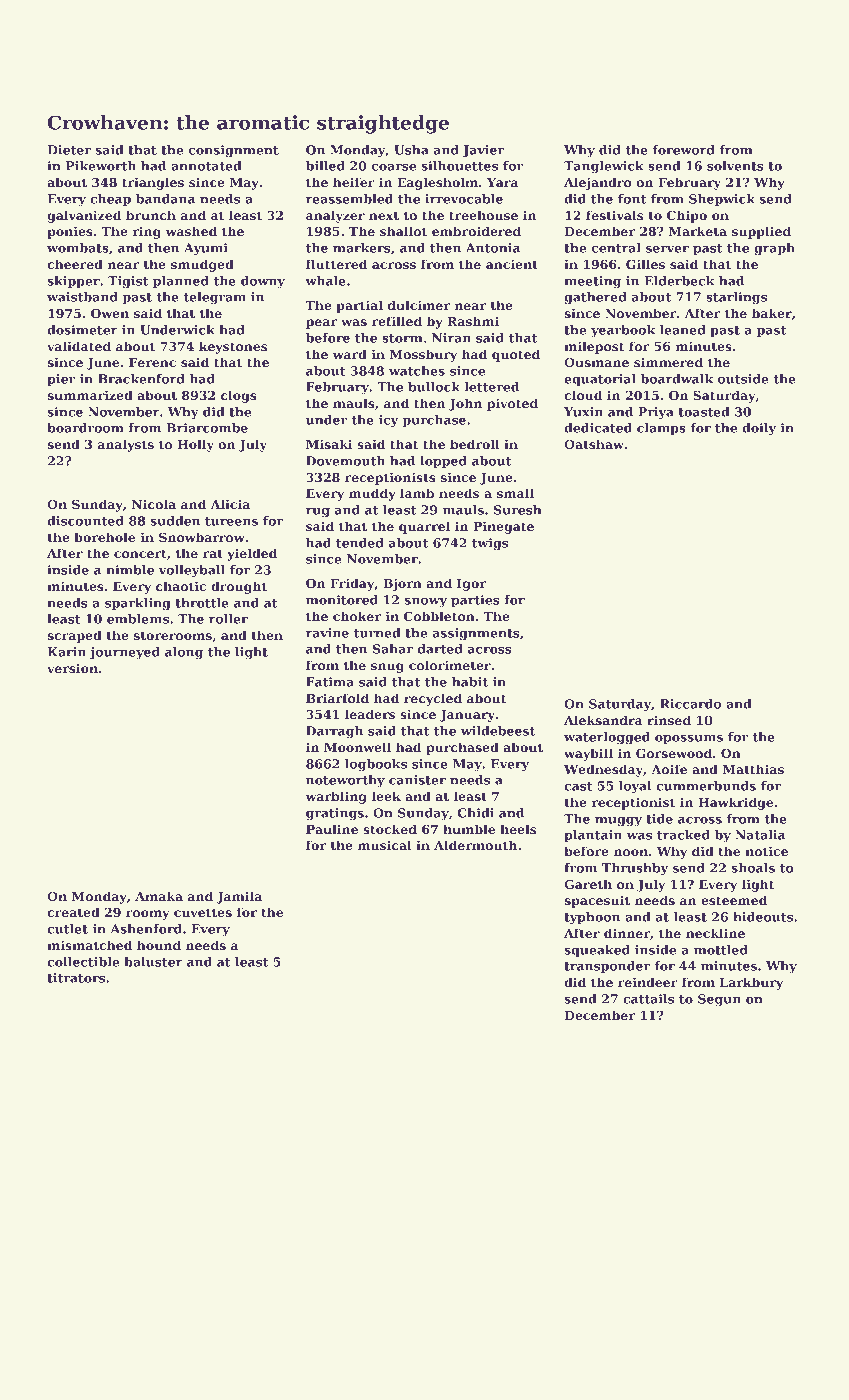 This image has height=1400, width=849. What do you see at coordinates (239, 897) in the image?
I see `Jamila` at bounding box center [239, 897].
